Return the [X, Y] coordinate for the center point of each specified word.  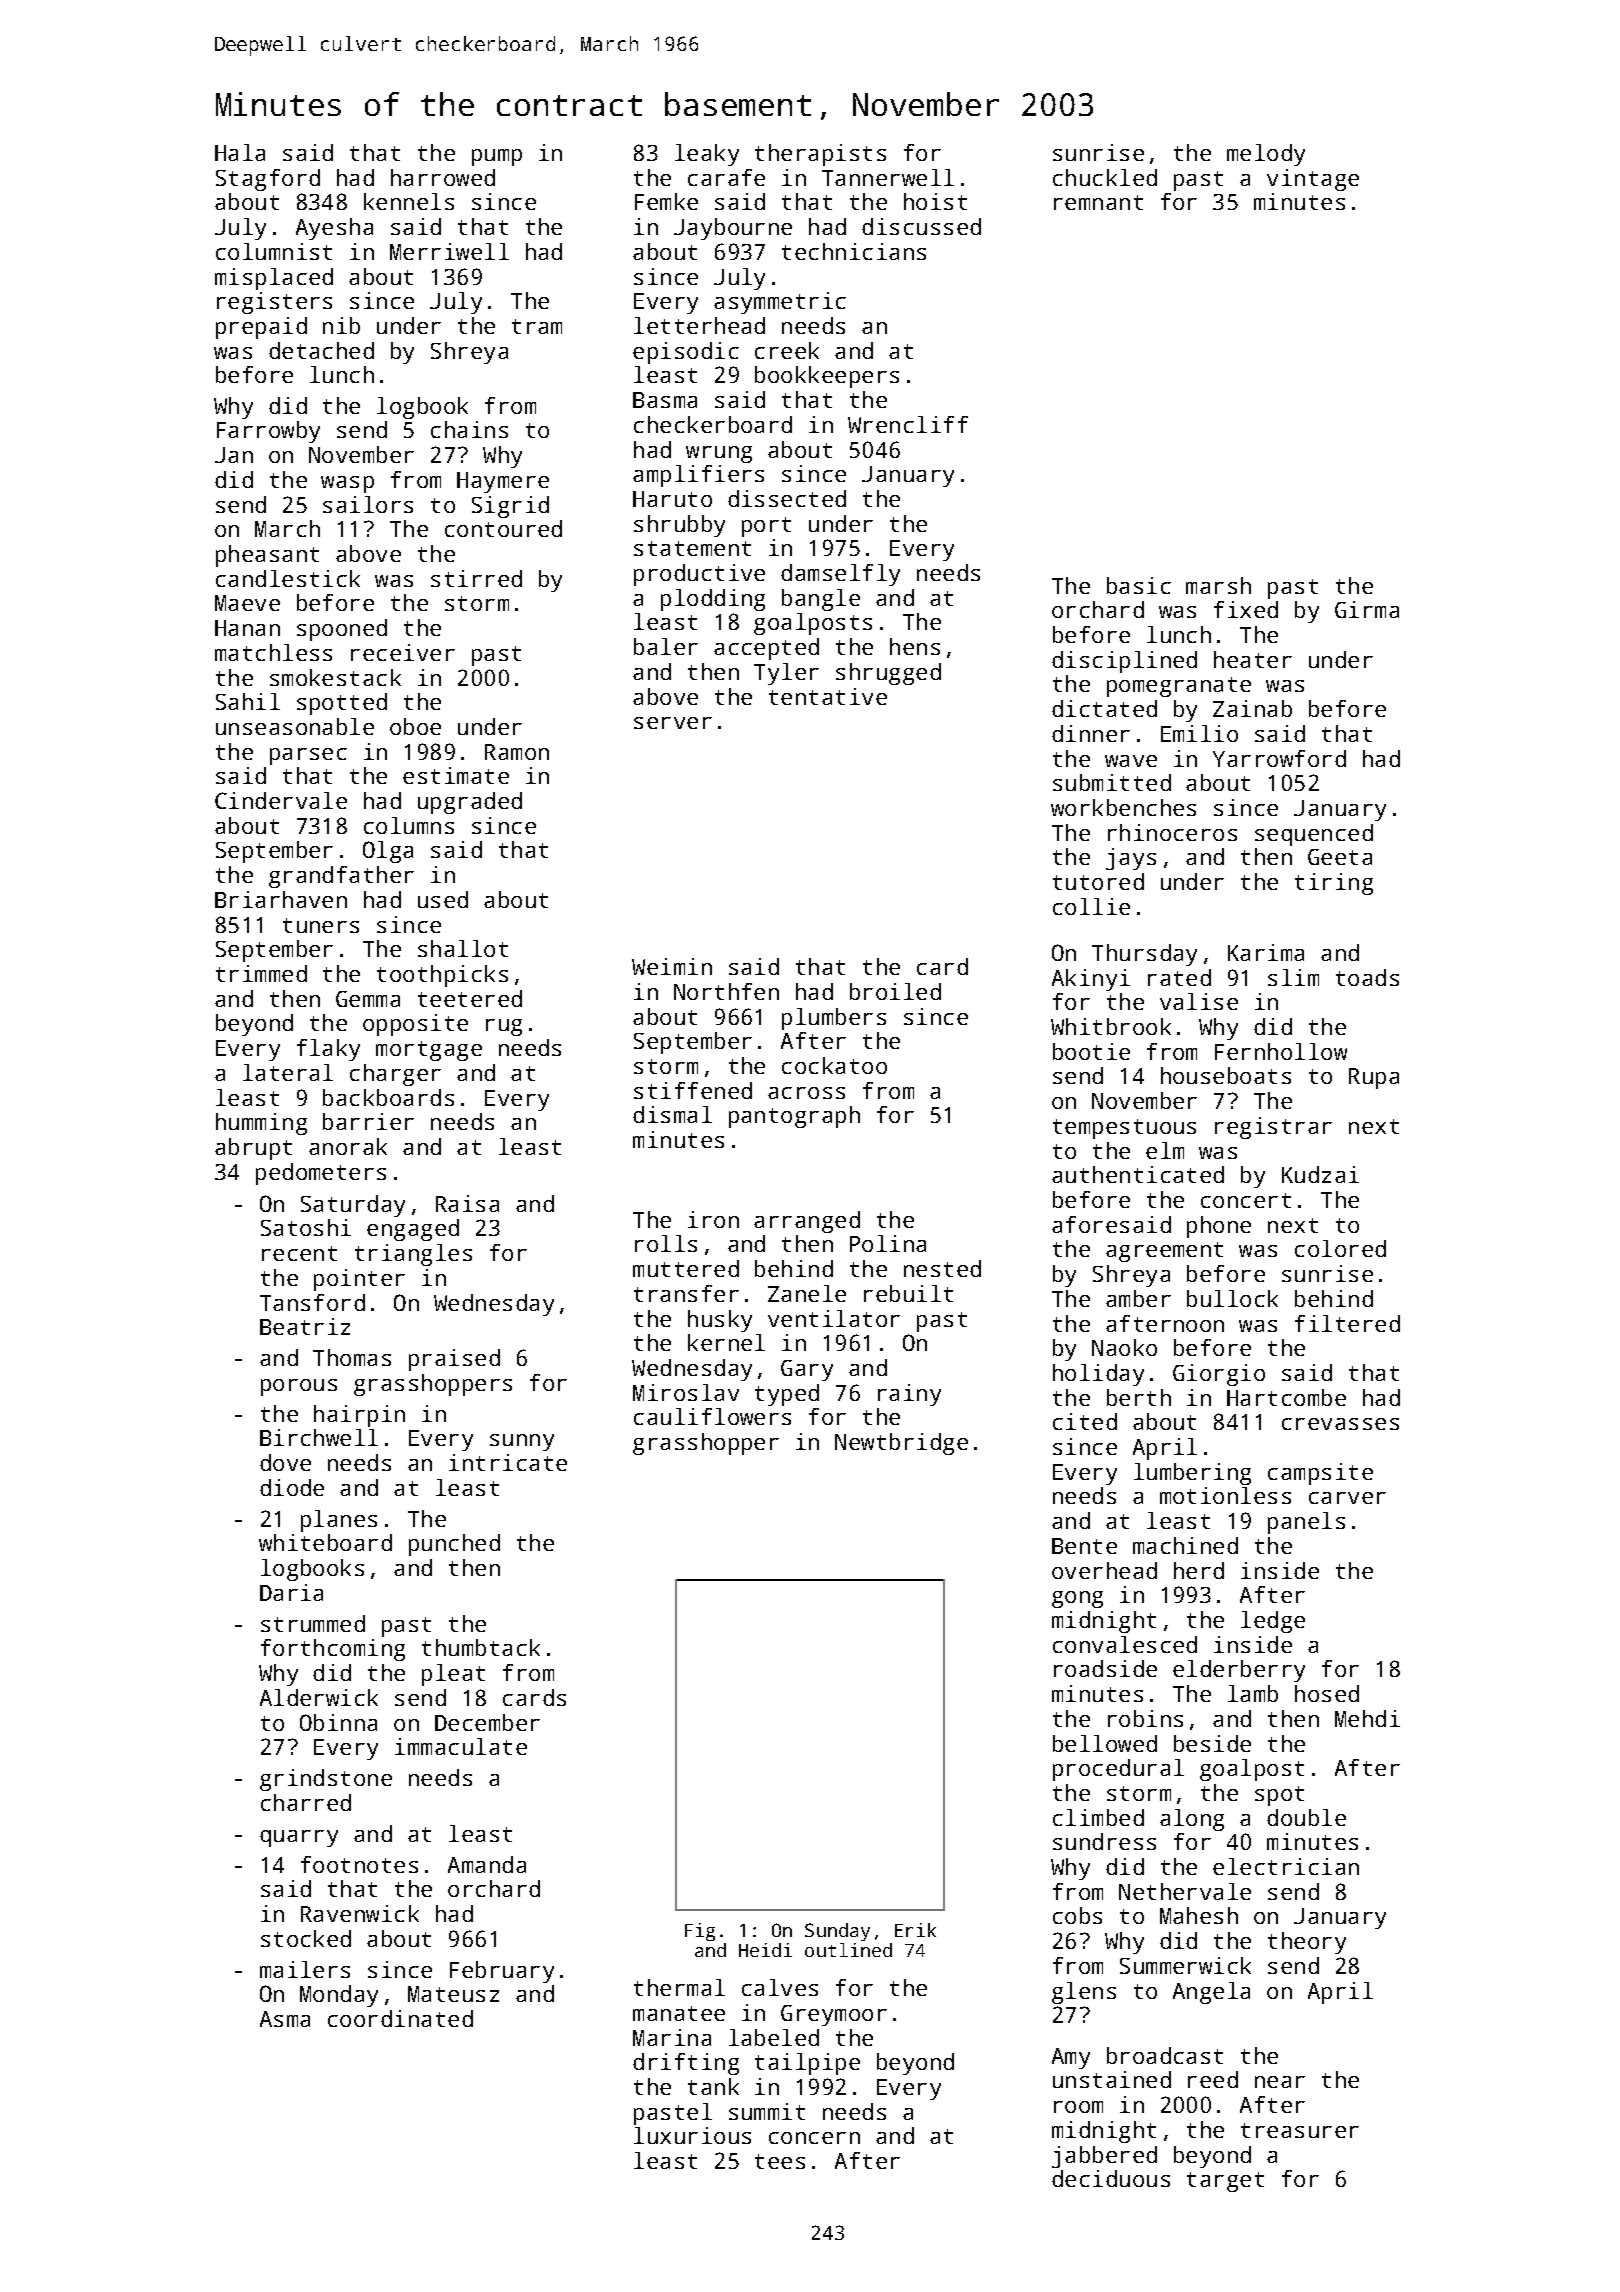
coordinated [400, 2018]
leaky [707, 155]
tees [780, 2161]
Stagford [268, 180]
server [673, 723]
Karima [1266, 952]
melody [1266, 155]
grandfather [341, 877]
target [1225, 2182]
